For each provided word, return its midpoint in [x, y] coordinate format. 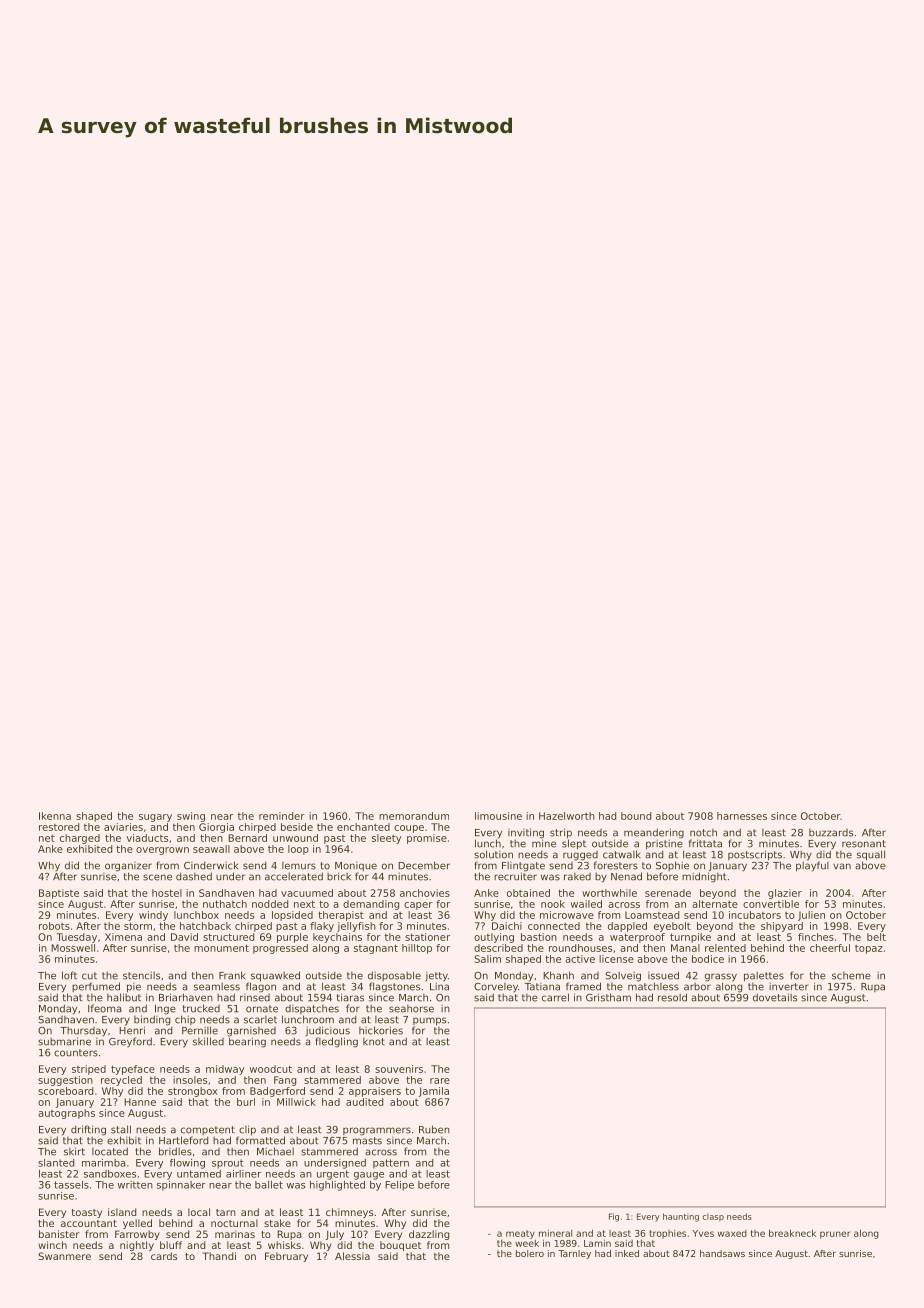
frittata [705, 843]
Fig [614, 1217]
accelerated [294, 876]
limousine [498, 816]
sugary [155, 818]
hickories [381, 1030]
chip [185, 1020]
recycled [121, 1081]
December [424, 865]
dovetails [775, 997]
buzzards [831, 833]
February [286, 1257]
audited [364, 1102]
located [110, 1151]
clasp [713, 1217]
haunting [681, 1217]
